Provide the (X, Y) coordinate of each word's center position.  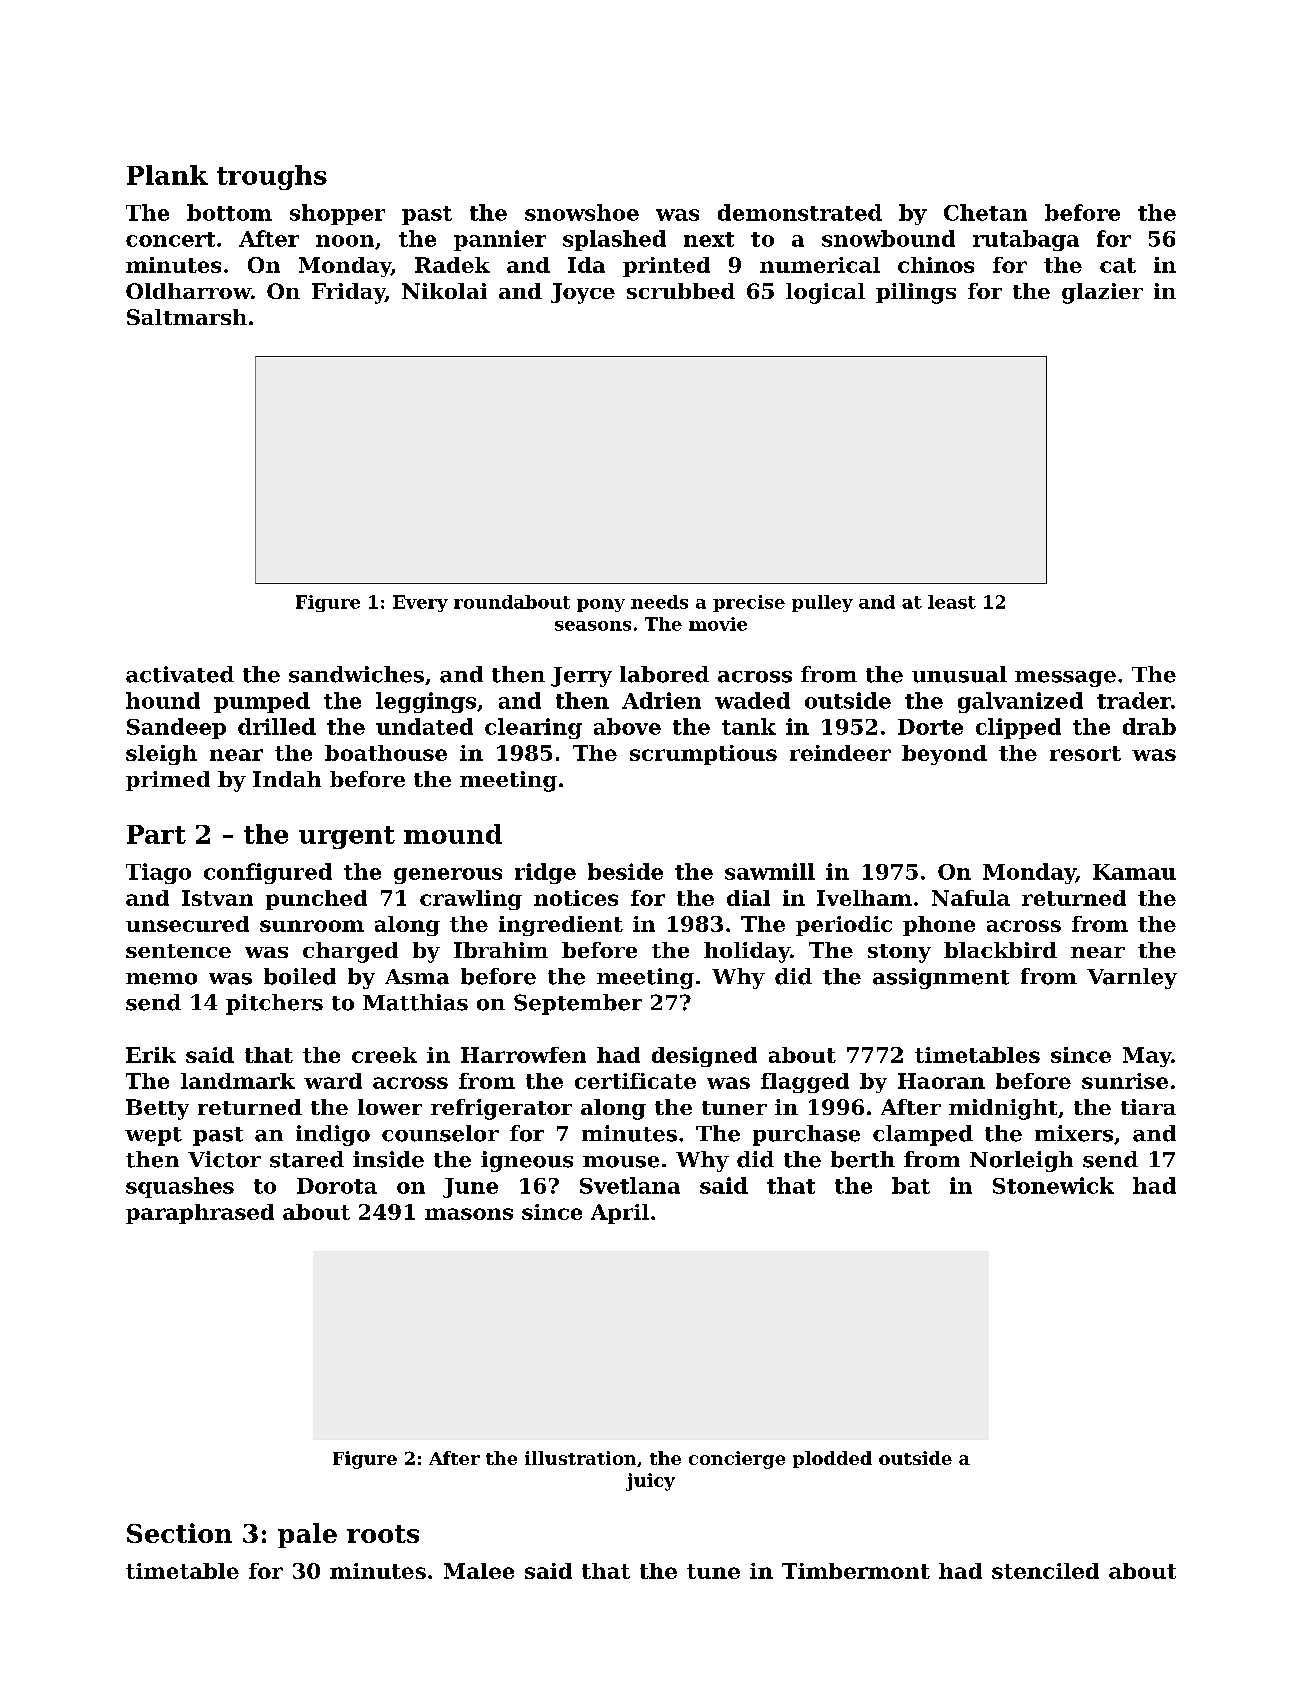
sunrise (1125, 1081)
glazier (1102, 293)
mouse (621, 1162)
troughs (272, 177)
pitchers (274, 1004)
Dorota (337, 1186)
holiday (747, 952)
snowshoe (582, 212)
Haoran (941, 1081)
